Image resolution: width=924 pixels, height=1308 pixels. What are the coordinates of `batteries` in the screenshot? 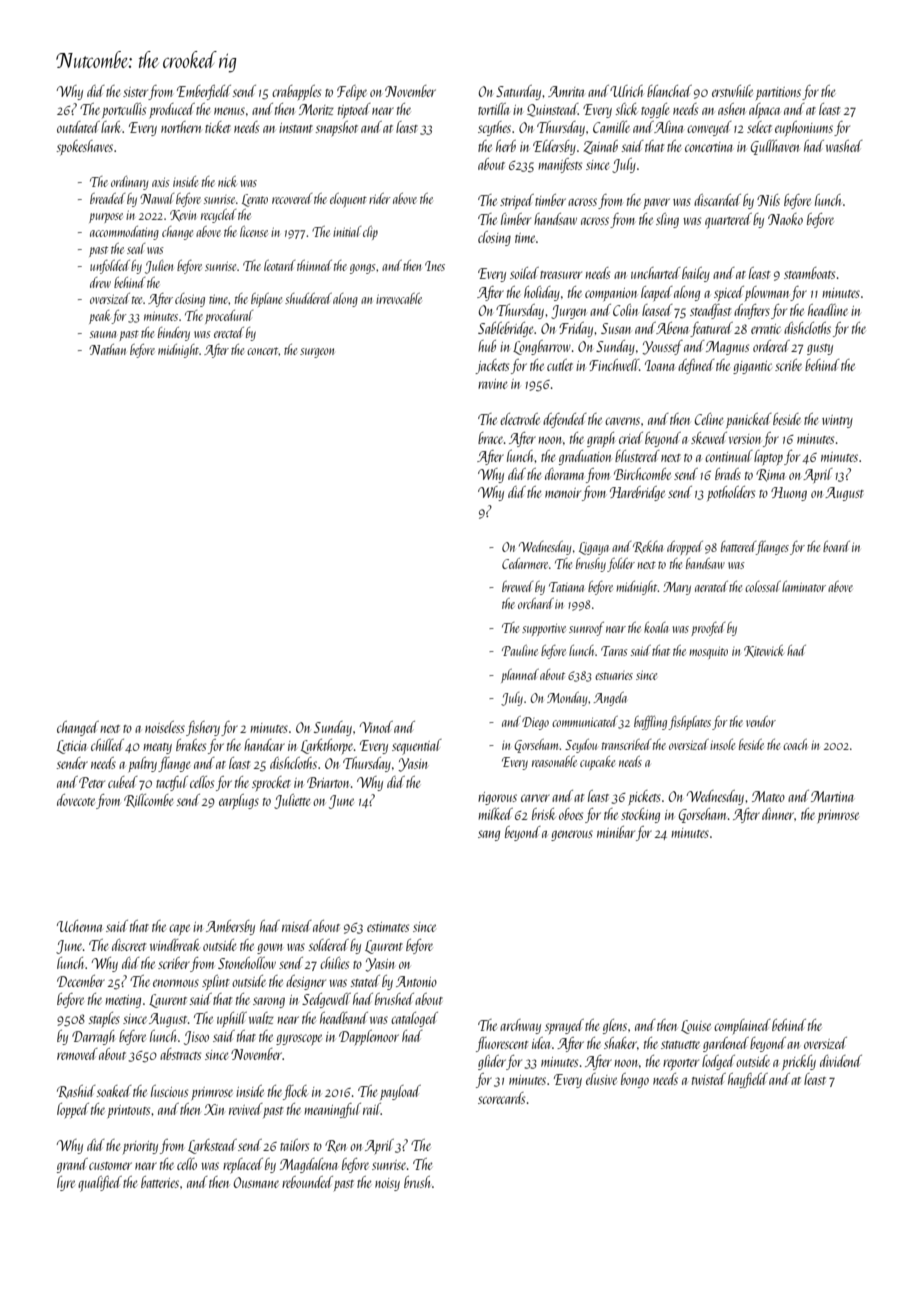 It's located at (160, 1182).
